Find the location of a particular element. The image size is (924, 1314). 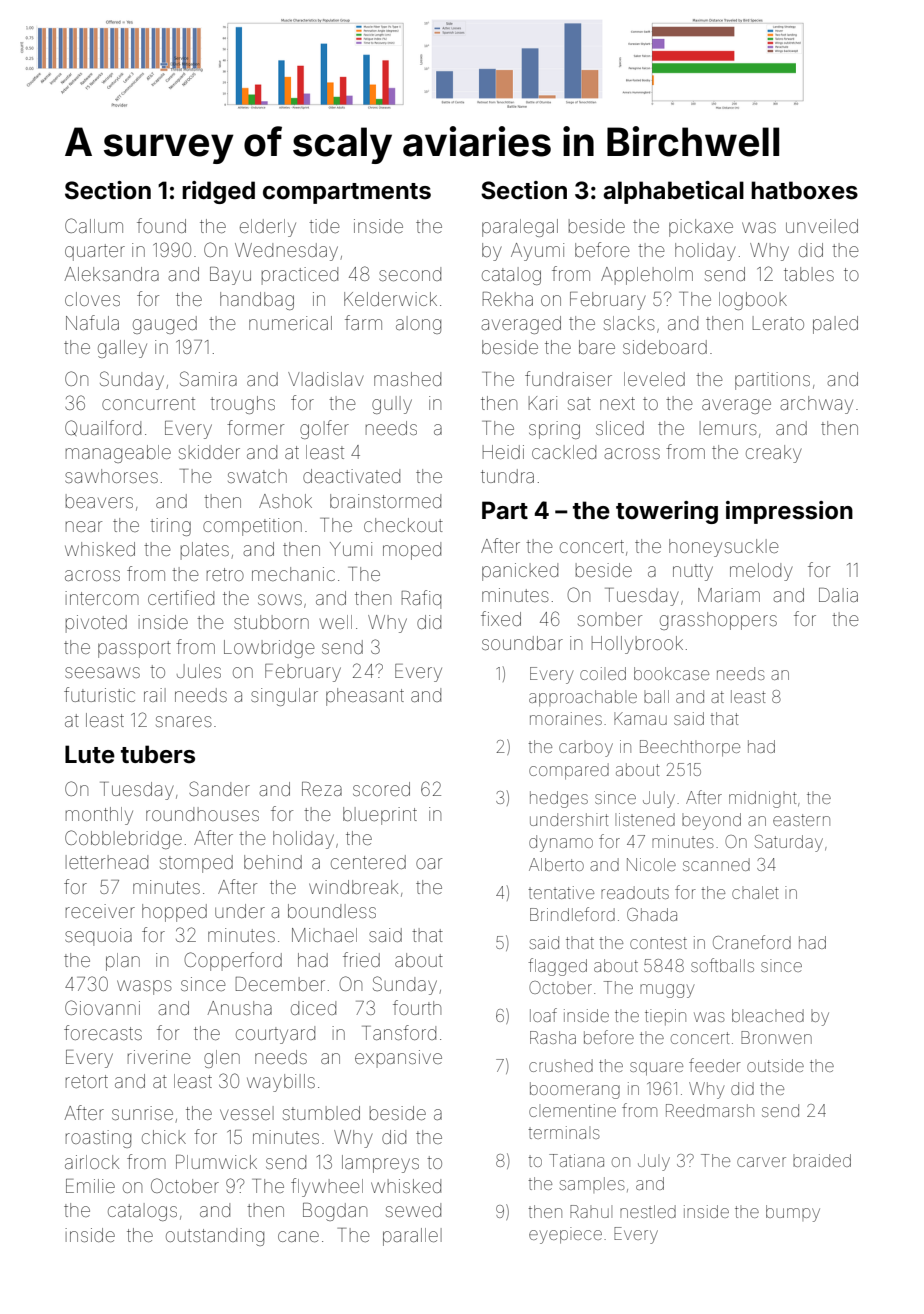

mashed is located at coordinates (407, 379).
